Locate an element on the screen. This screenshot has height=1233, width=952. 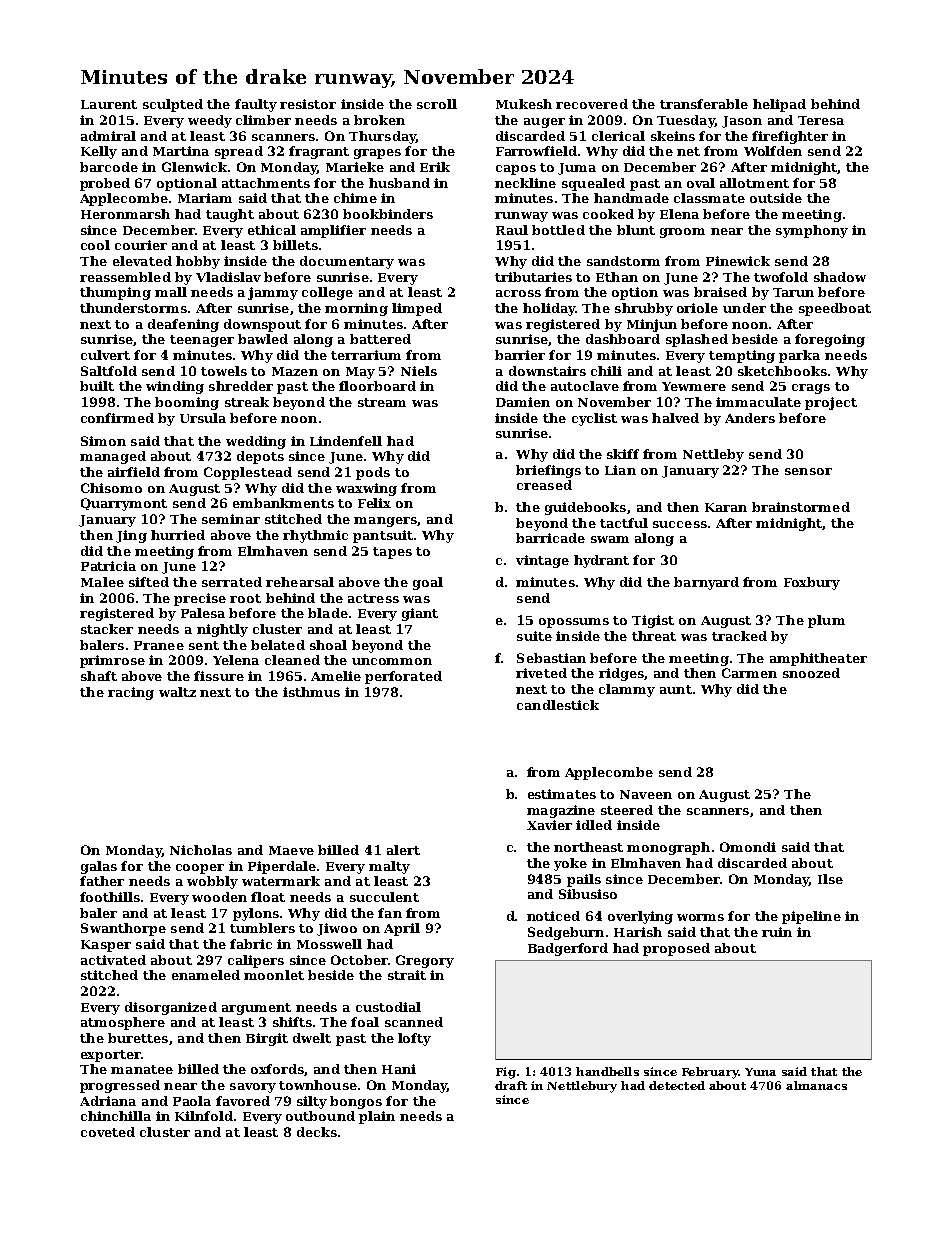
malty is located at coordinates (389, 867).
